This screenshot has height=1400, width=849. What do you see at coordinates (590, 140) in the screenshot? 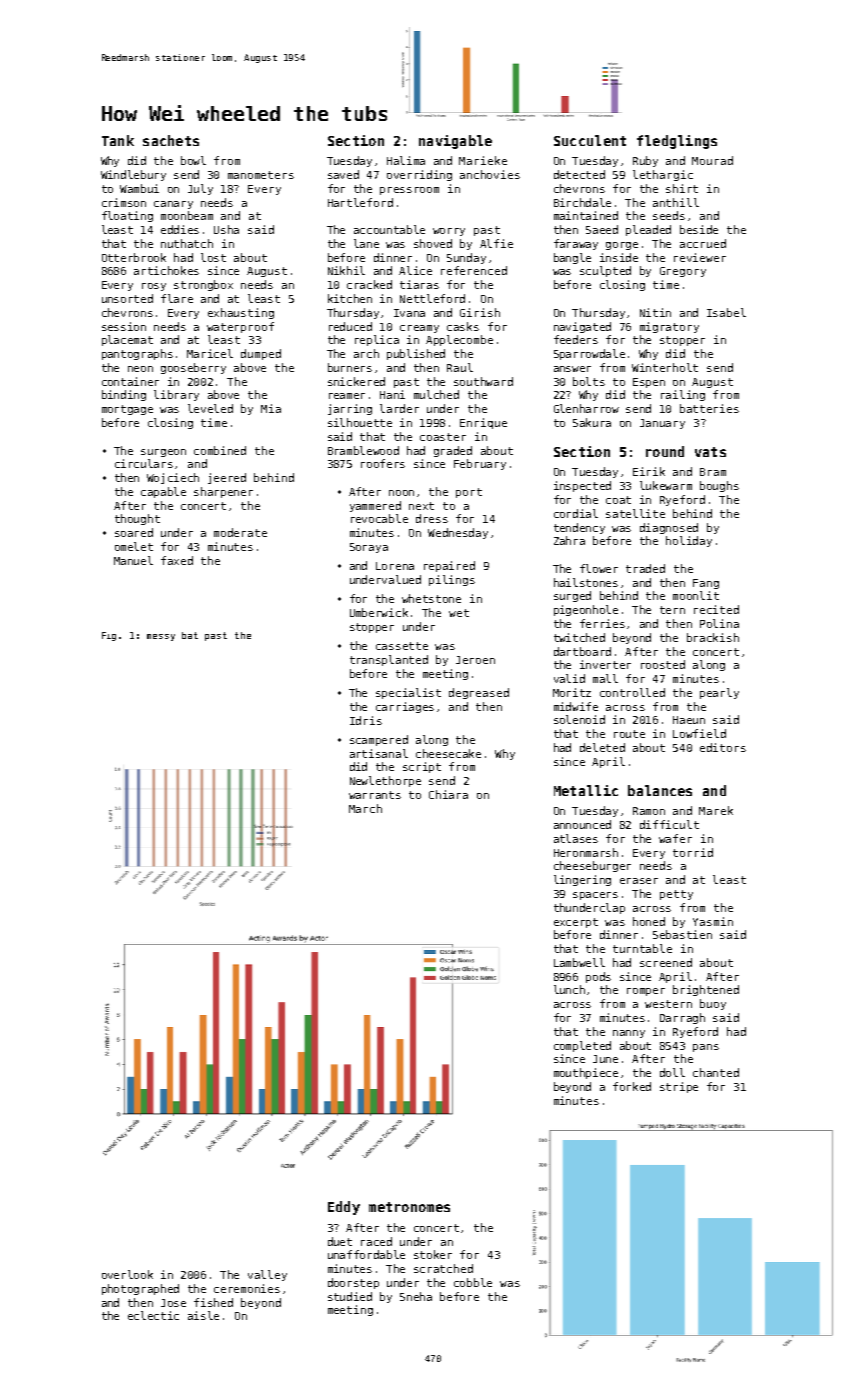
I see `Succulent` at bounding box center [590, 140].
